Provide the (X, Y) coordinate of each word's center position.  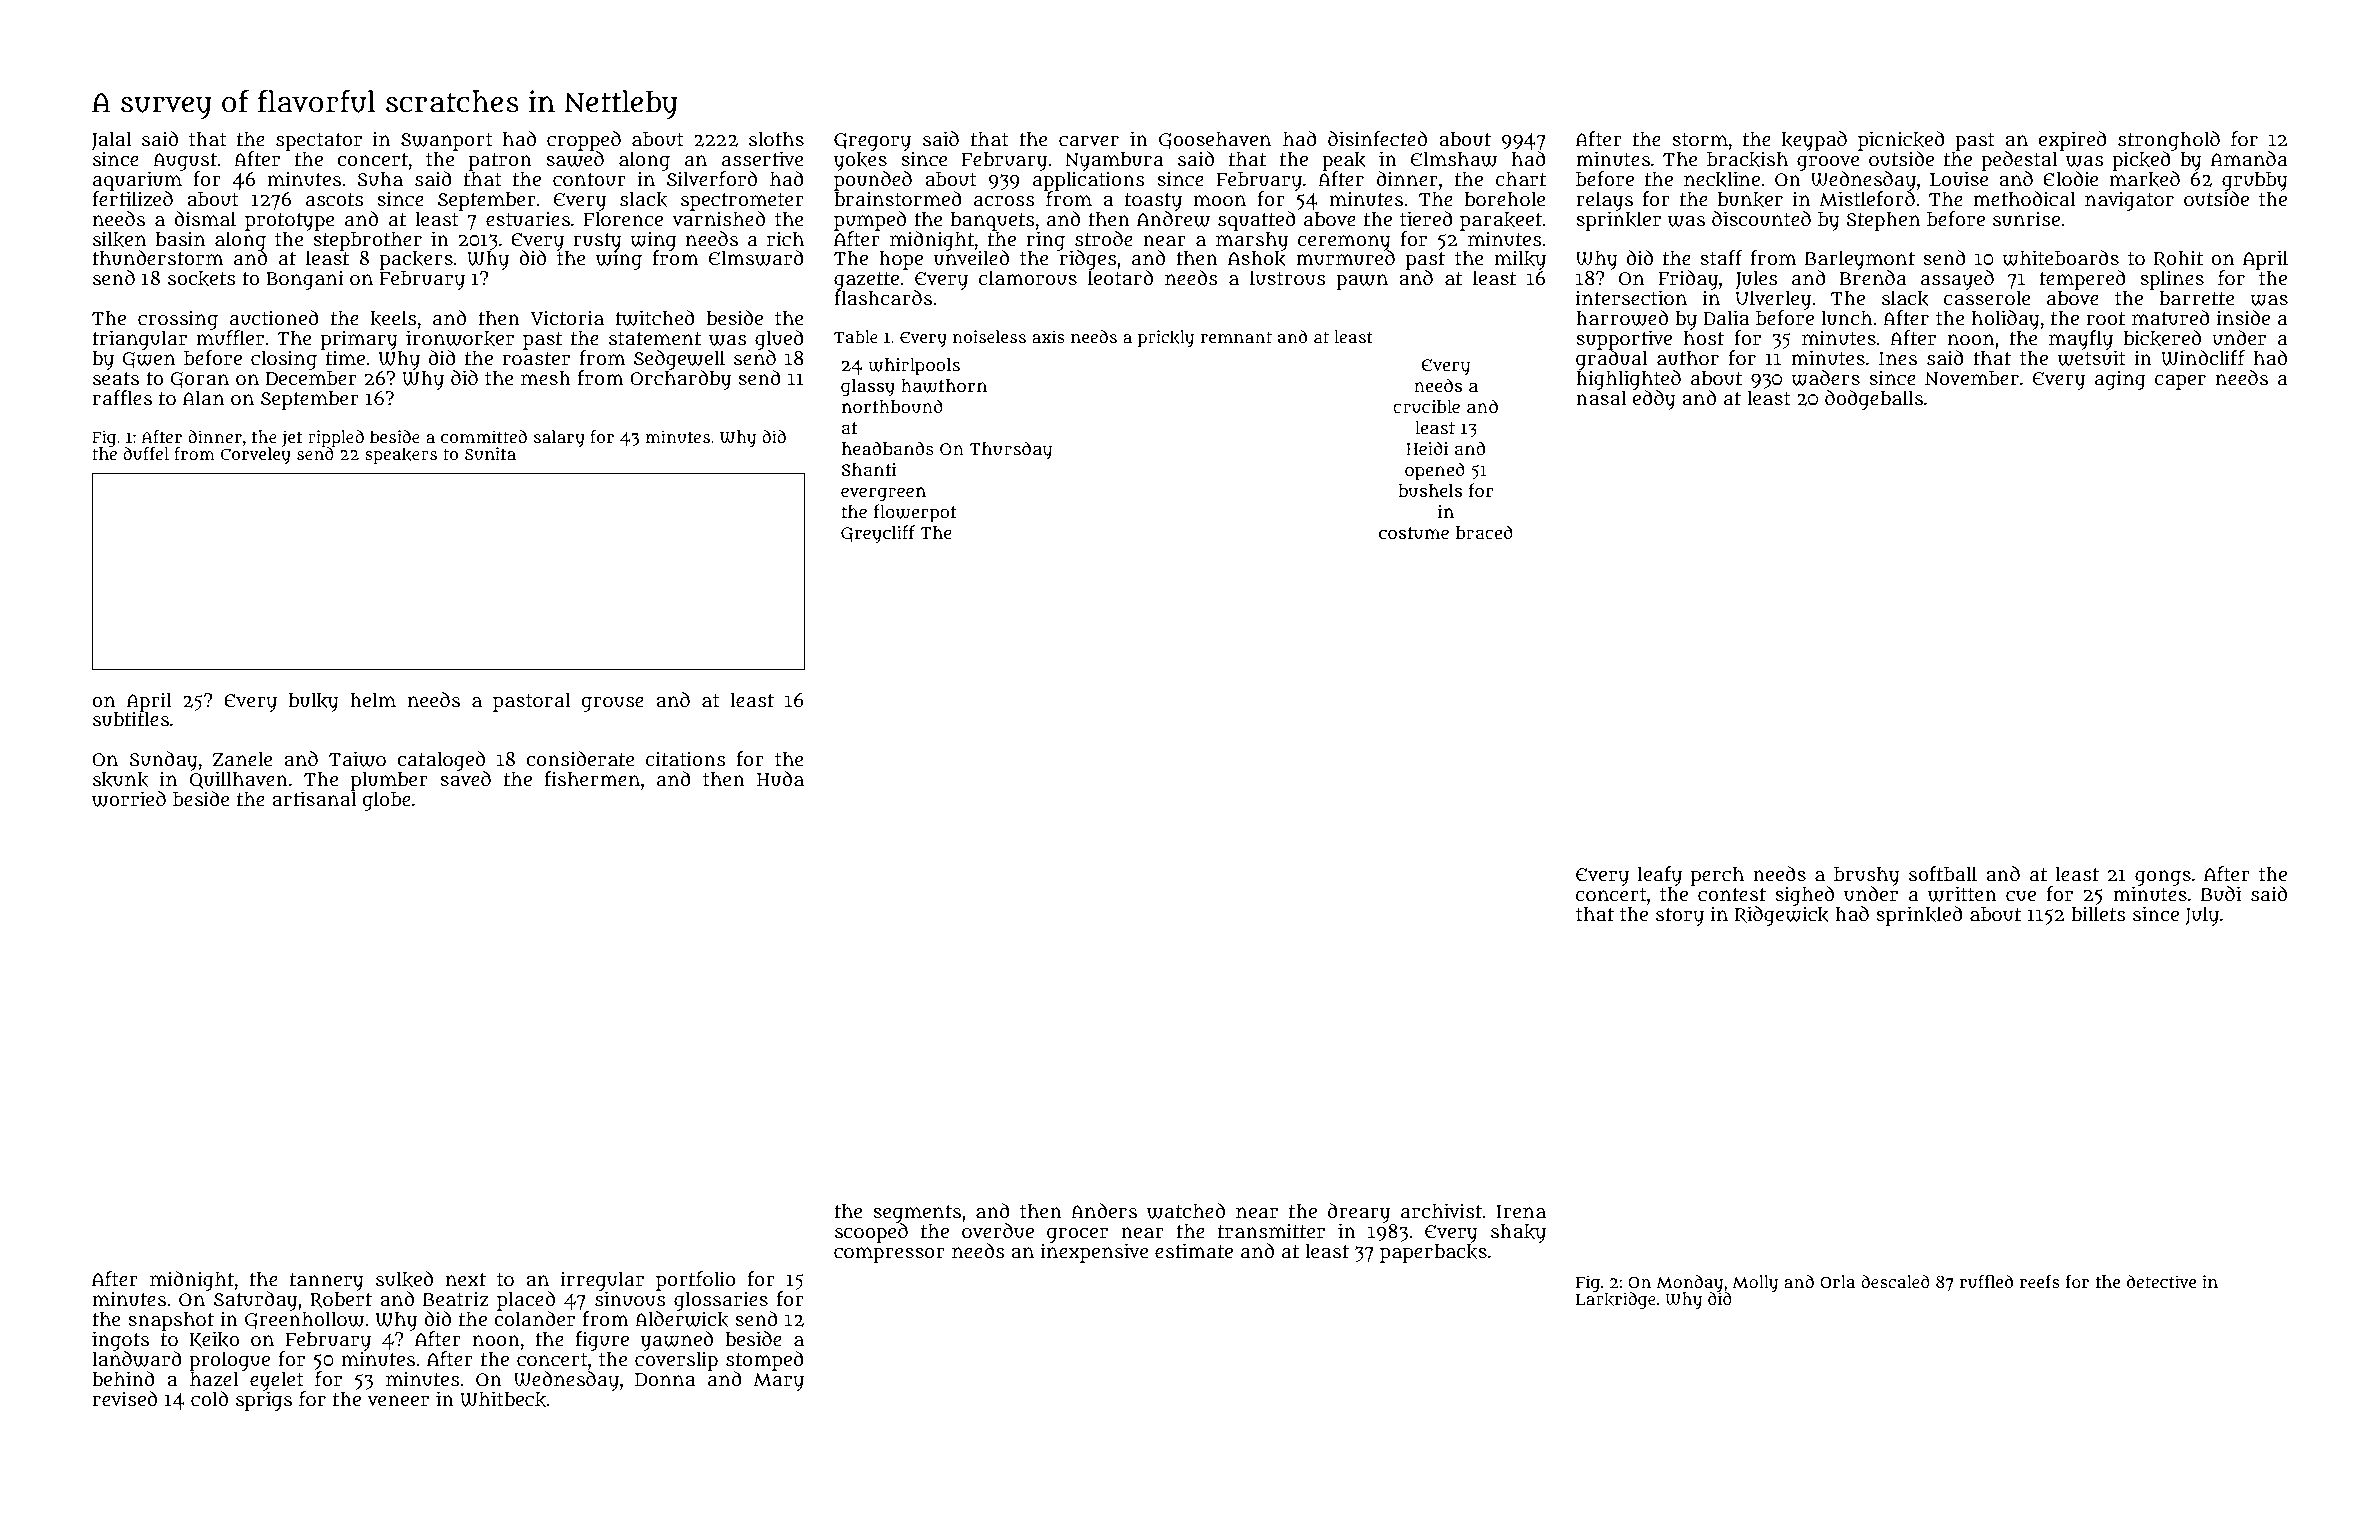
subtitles (131, 719)
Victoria (567, 318)
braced (1484, 532)
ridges (1087, 260)
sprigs (264, 1401)
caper (2180, 382)
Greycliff (878, 534)
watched (1186, 1211)
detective (2161, 1281)
